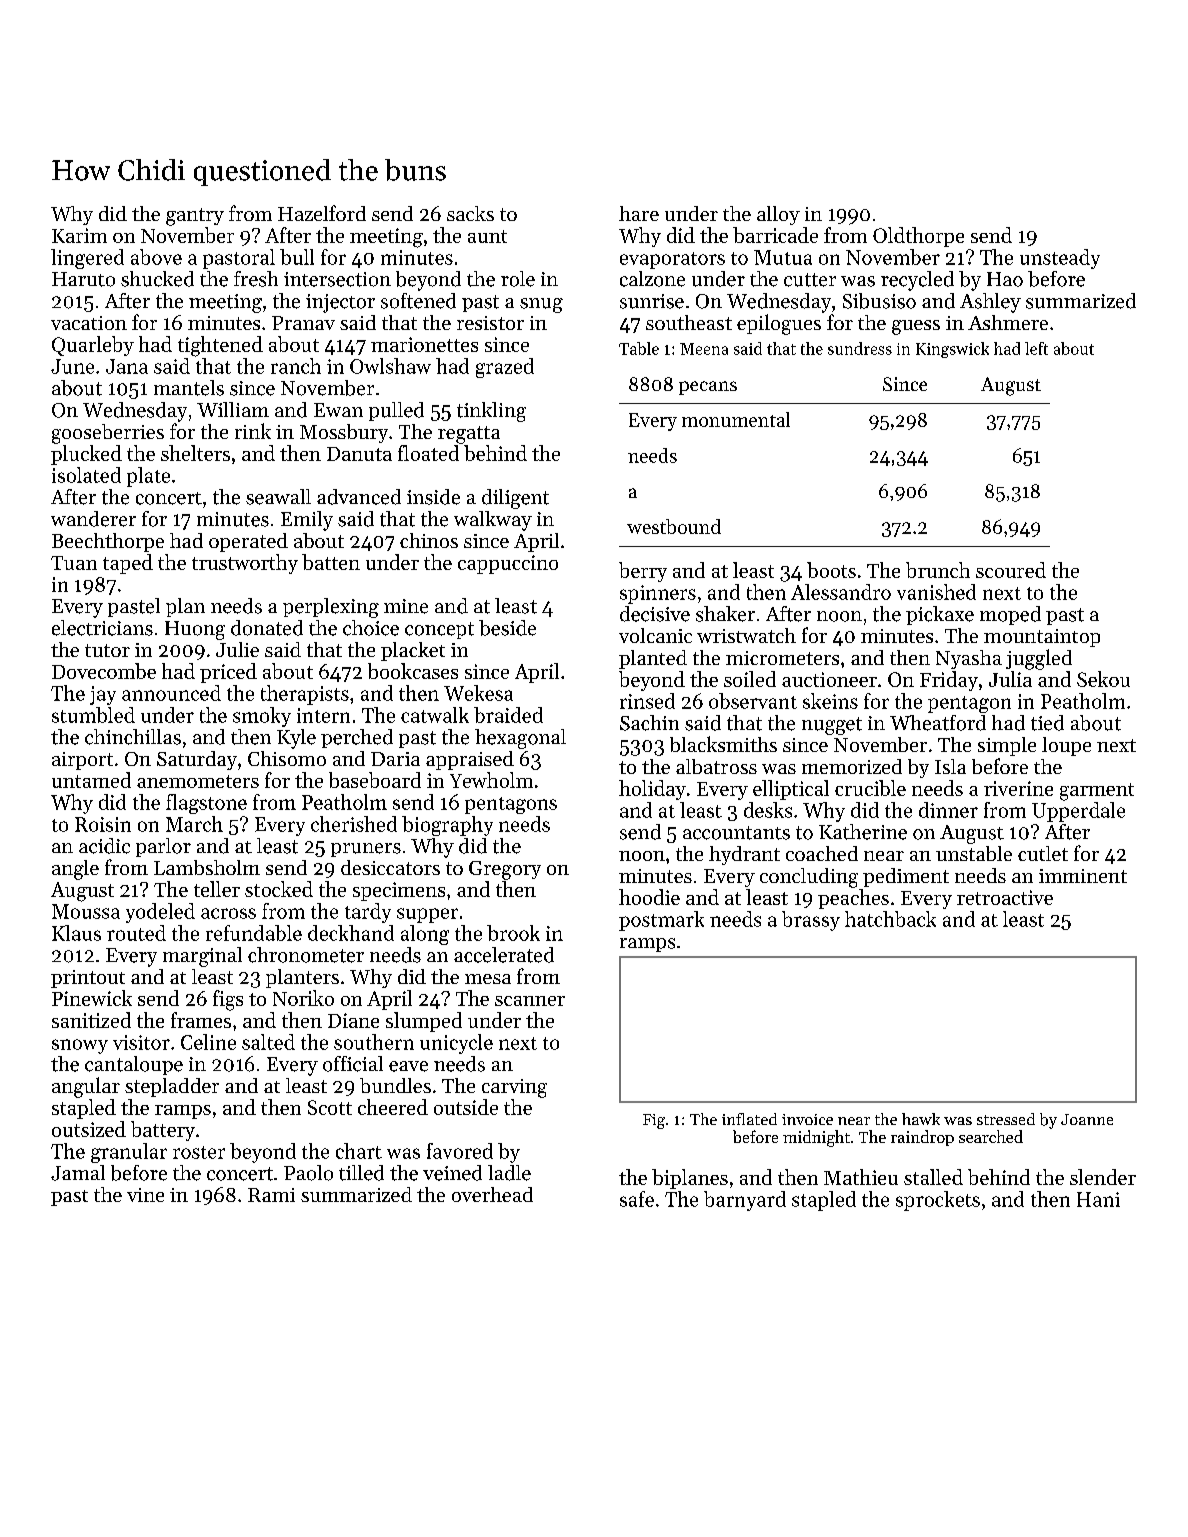 The height and width of the screenshot is (1537, 1188). What do you see at coordinates (723, 744) in the screenshot?
I see `blacksmiths` at bounding box center [723, 744].
